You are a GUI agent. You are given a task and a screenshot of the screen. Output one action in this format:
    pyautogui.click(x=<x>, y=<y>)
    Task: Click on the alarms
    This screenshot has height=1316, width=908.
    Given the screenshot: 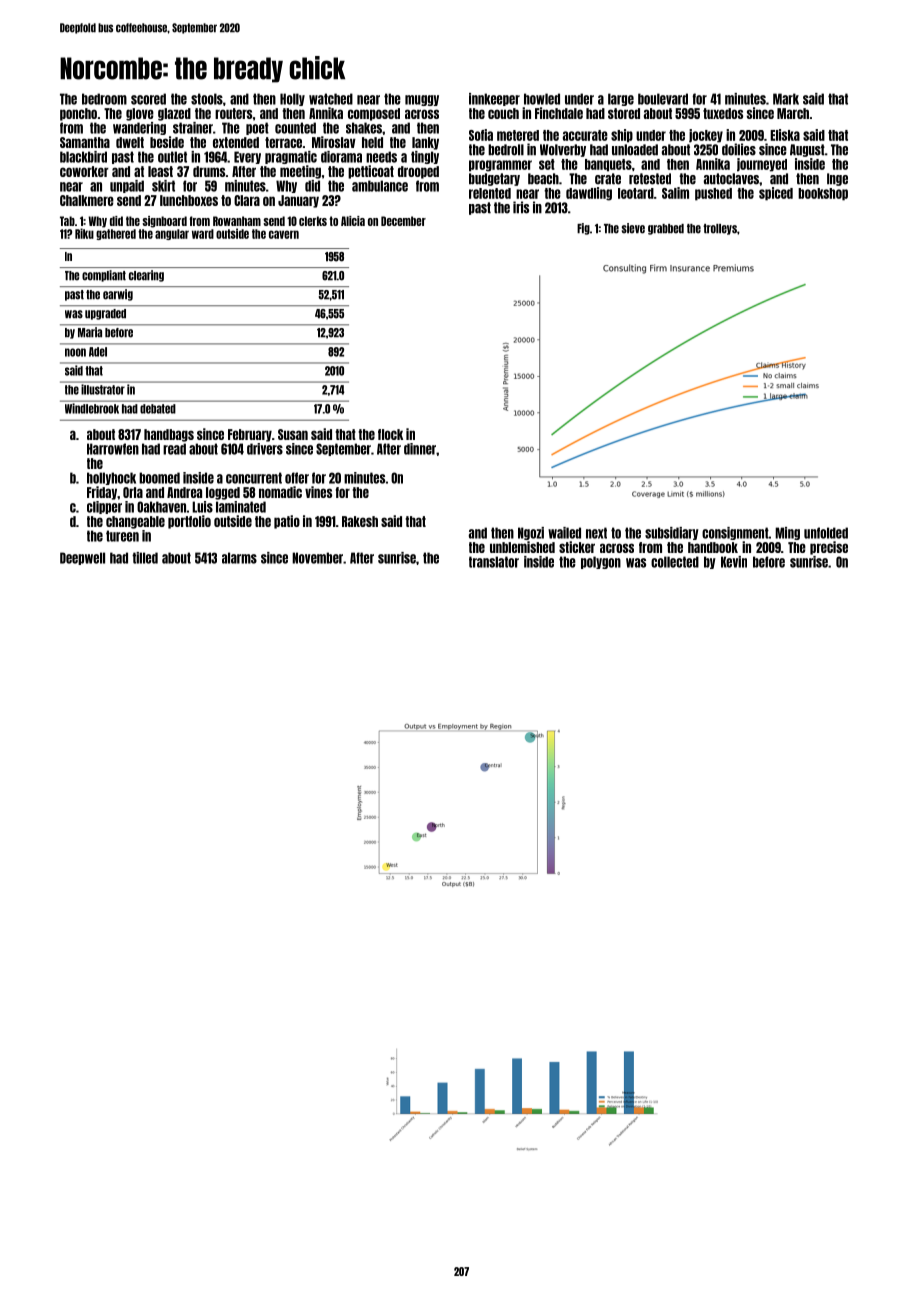 What is the action you would take?
    pyautogui.click(x=239, y=558)
